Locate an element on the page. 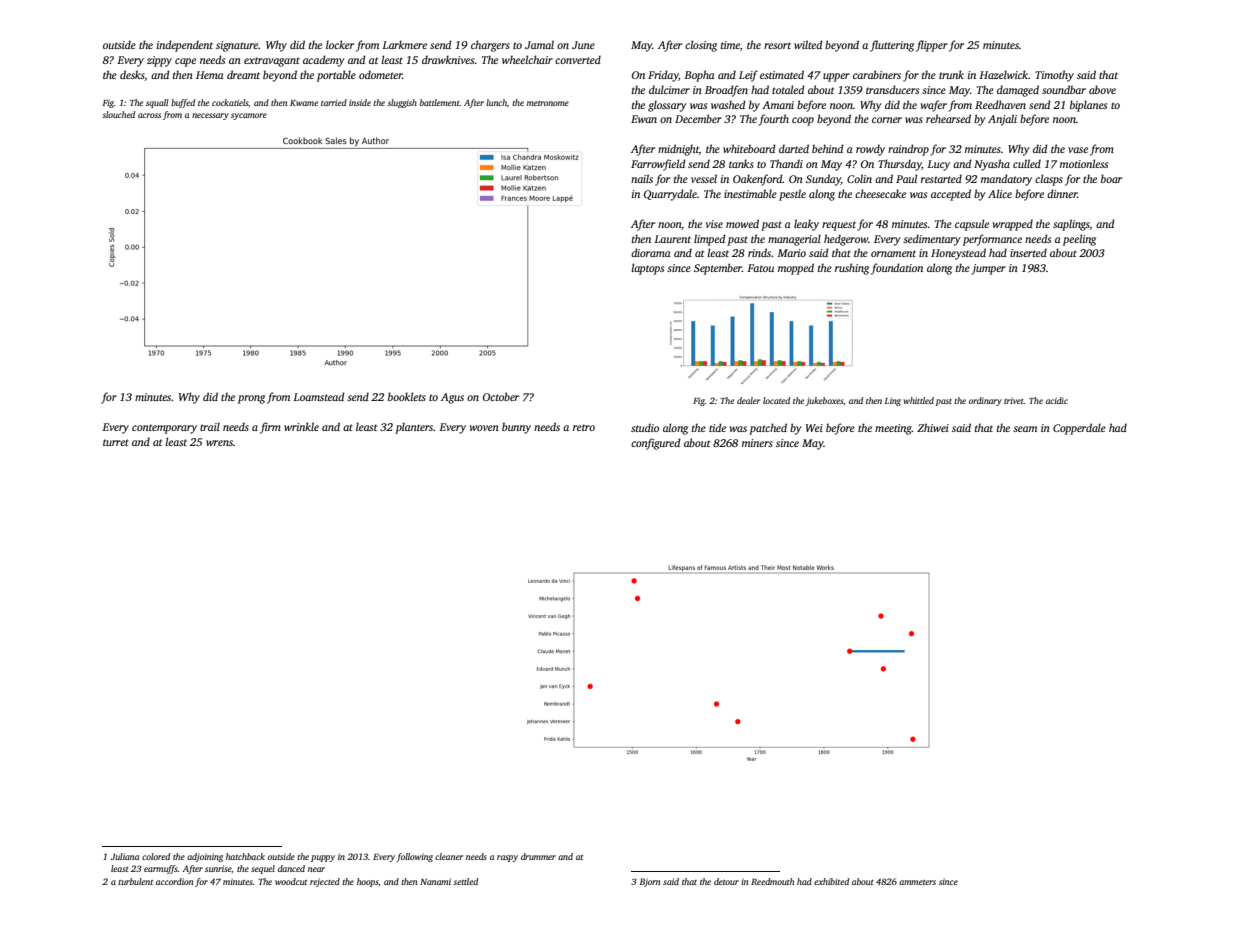 The width and height of the image is (1233, 952). drummer is located at coordinates (538, 856).
